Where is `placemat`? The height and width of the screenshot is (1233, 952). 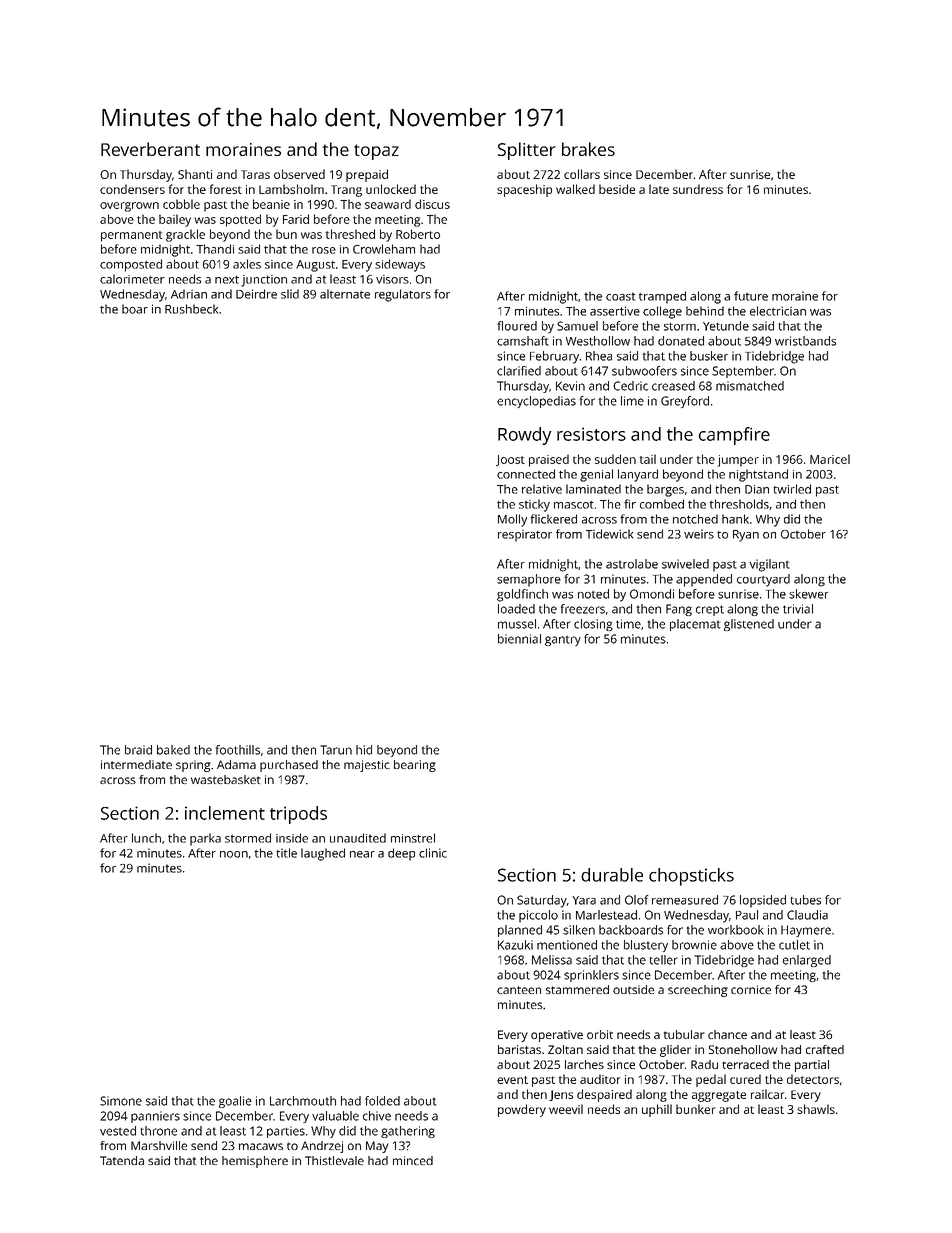 placemat is located at coordinates (695, 625).
